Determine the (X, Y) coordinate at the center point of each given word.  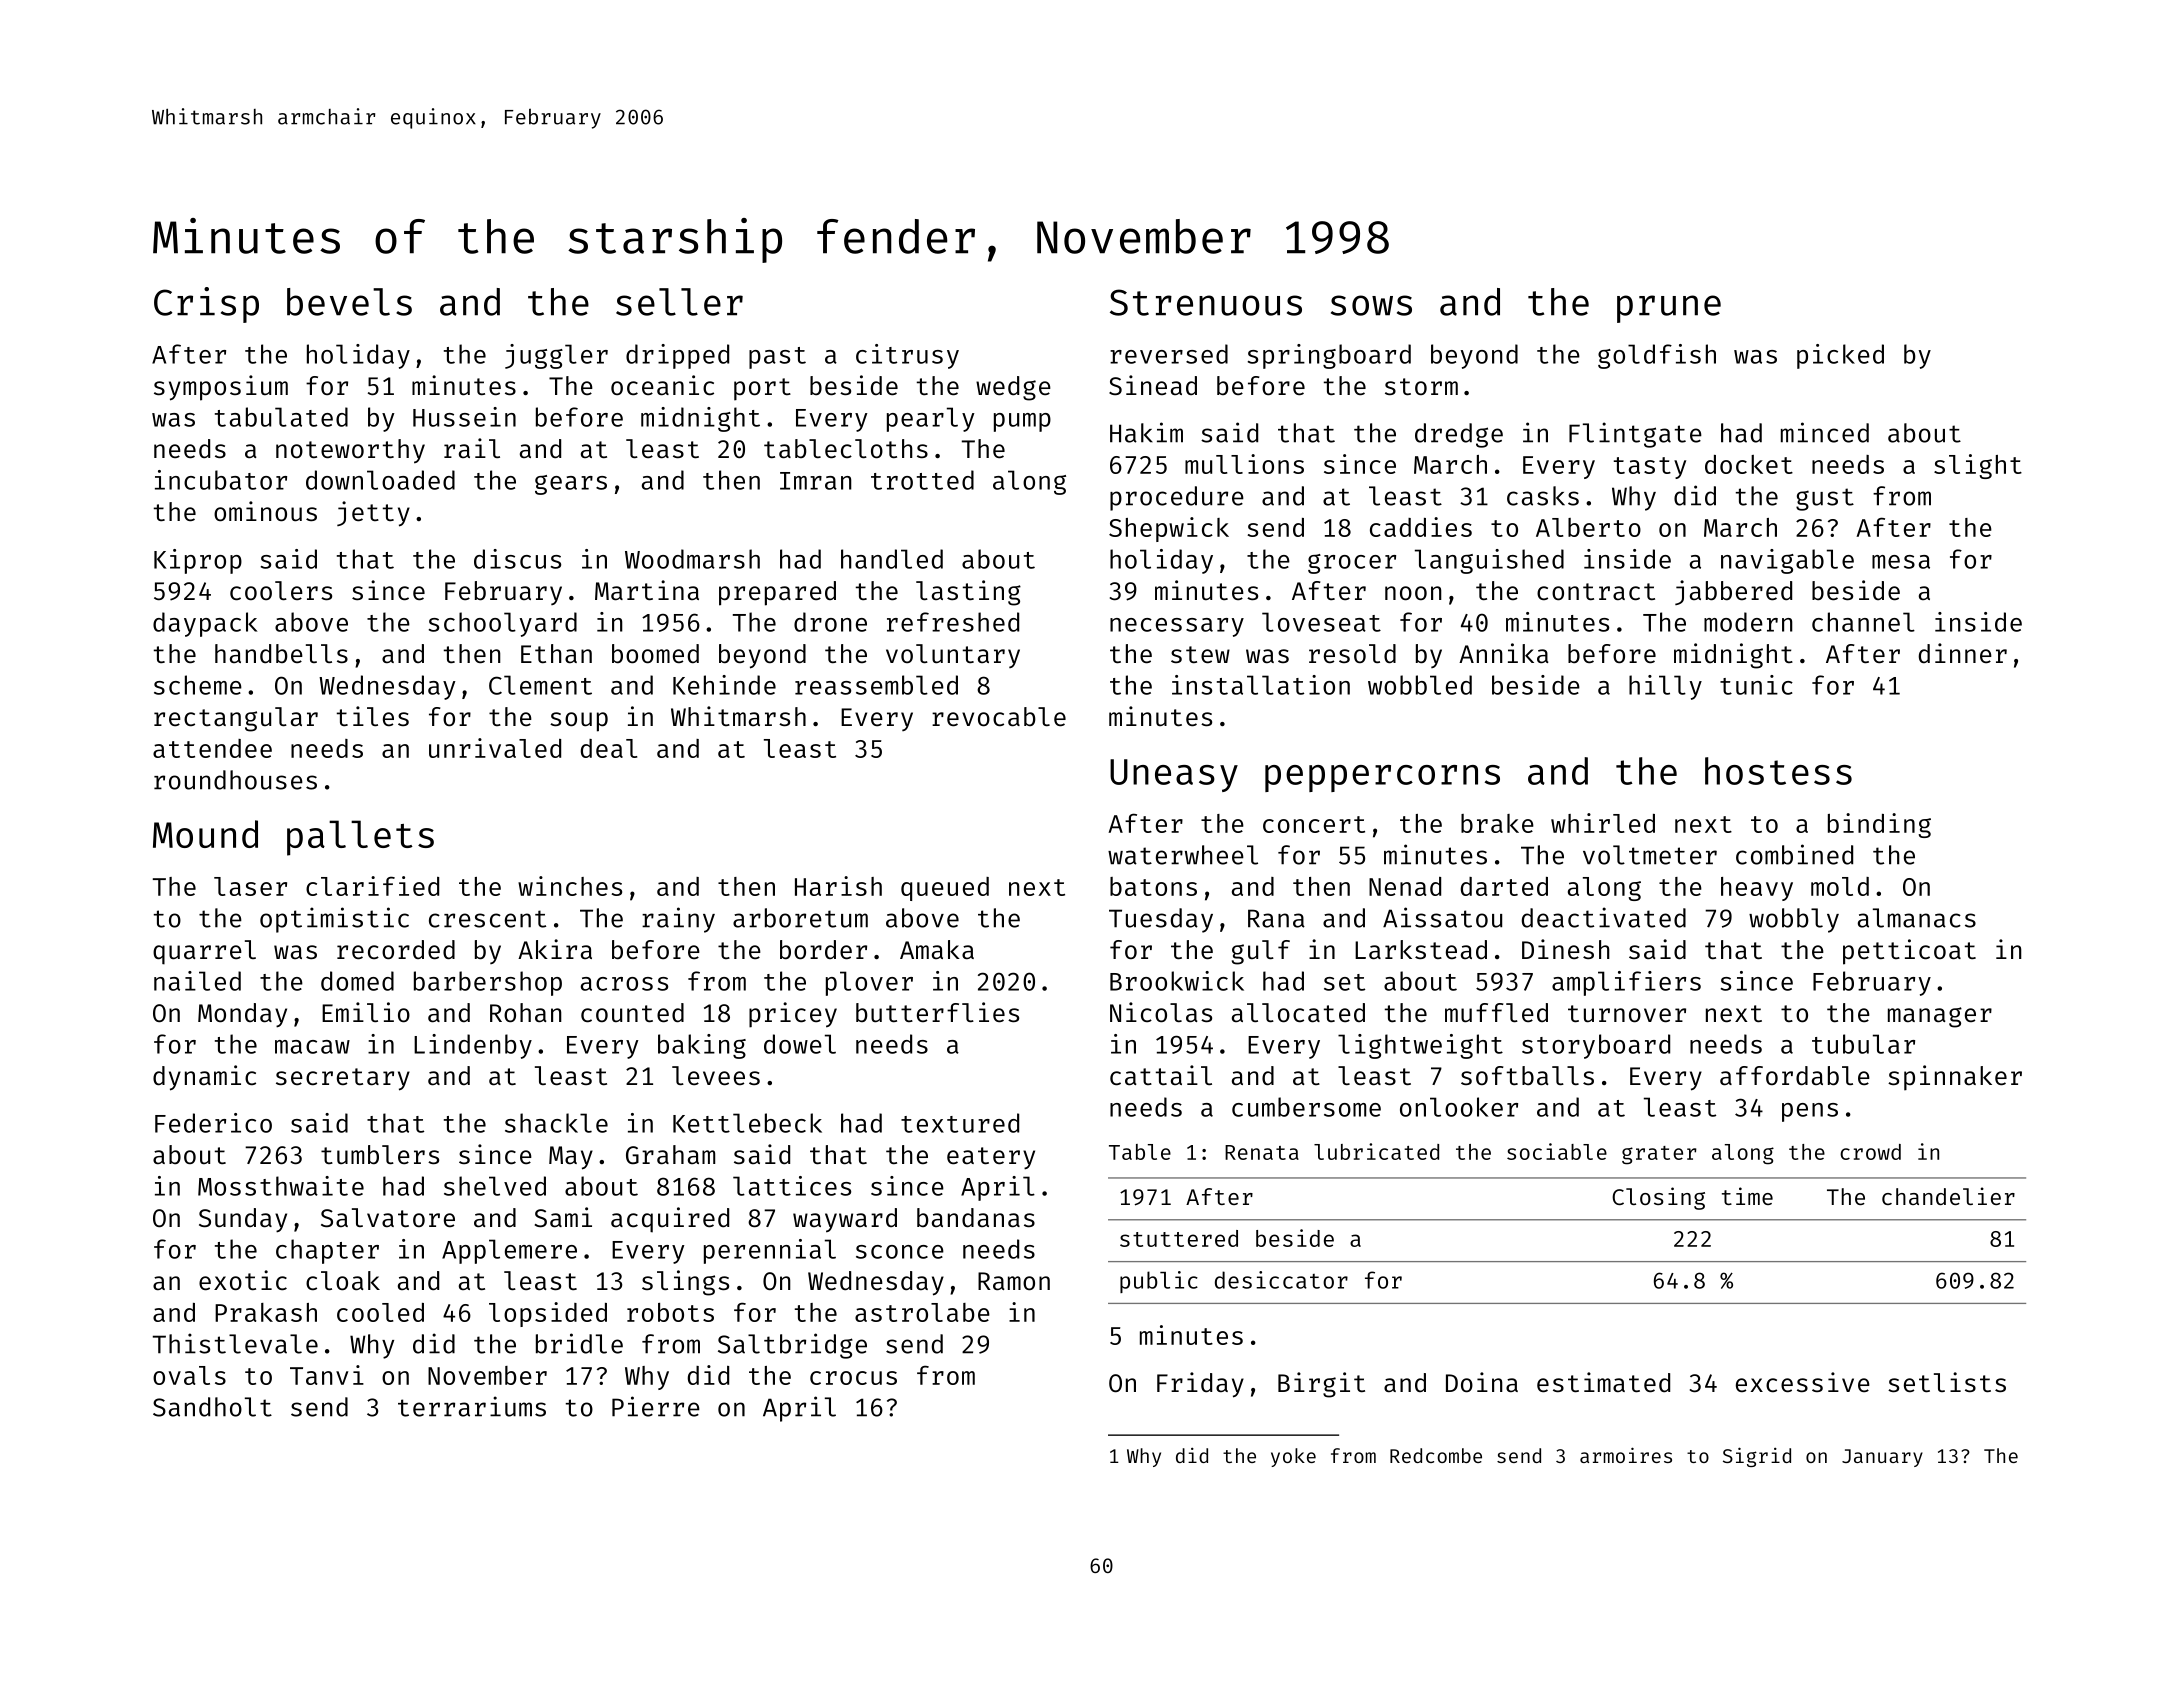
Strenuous (1206, 302)
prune (1669, 309)
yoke (1293, 1457)
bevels (349, 302)
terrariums (472, 1406)
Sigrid (1757, 1457)
